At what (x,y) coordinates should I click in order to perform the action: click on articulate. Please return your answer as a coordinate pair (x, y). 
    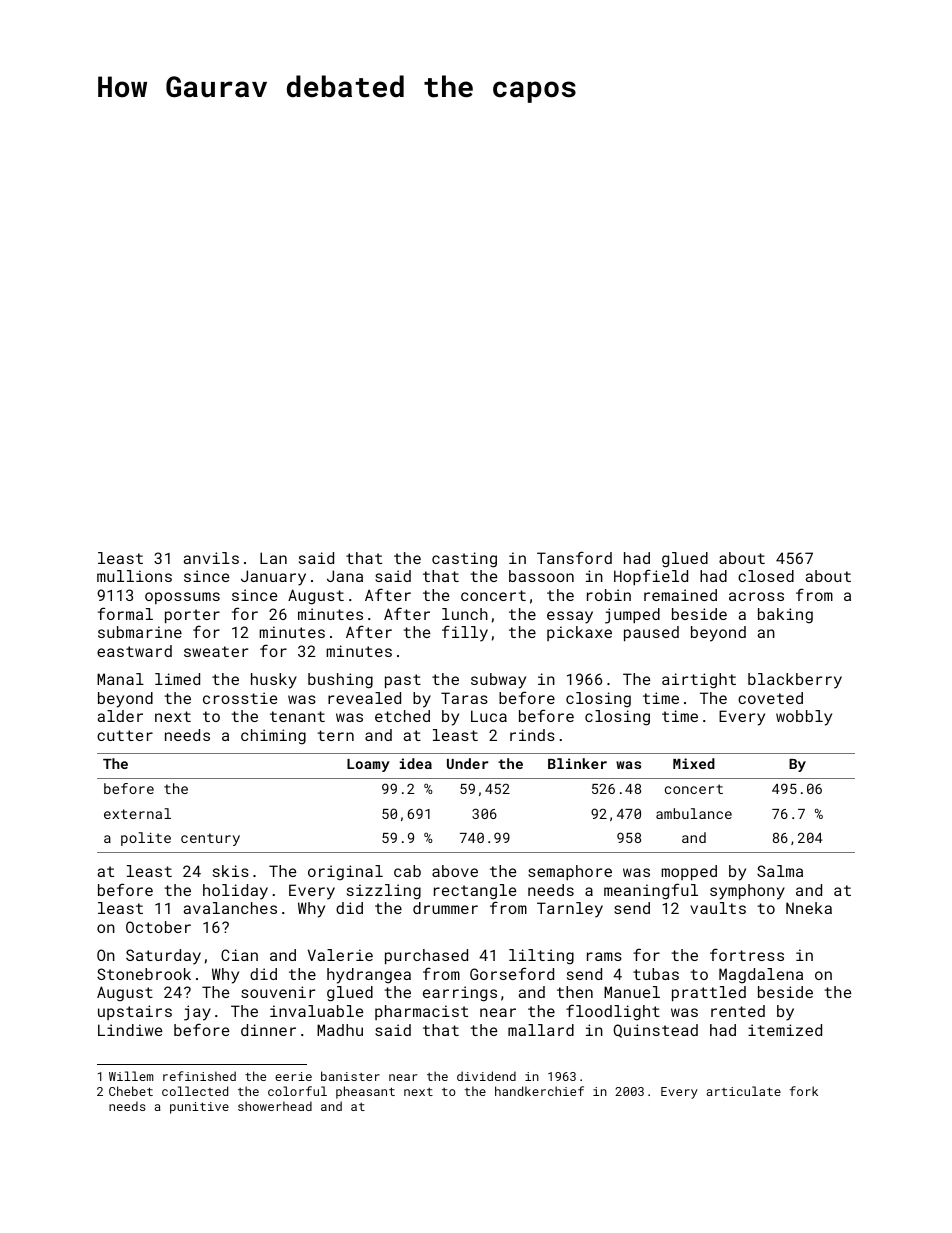
    Looking at the image, I should click on (744, 1091).
